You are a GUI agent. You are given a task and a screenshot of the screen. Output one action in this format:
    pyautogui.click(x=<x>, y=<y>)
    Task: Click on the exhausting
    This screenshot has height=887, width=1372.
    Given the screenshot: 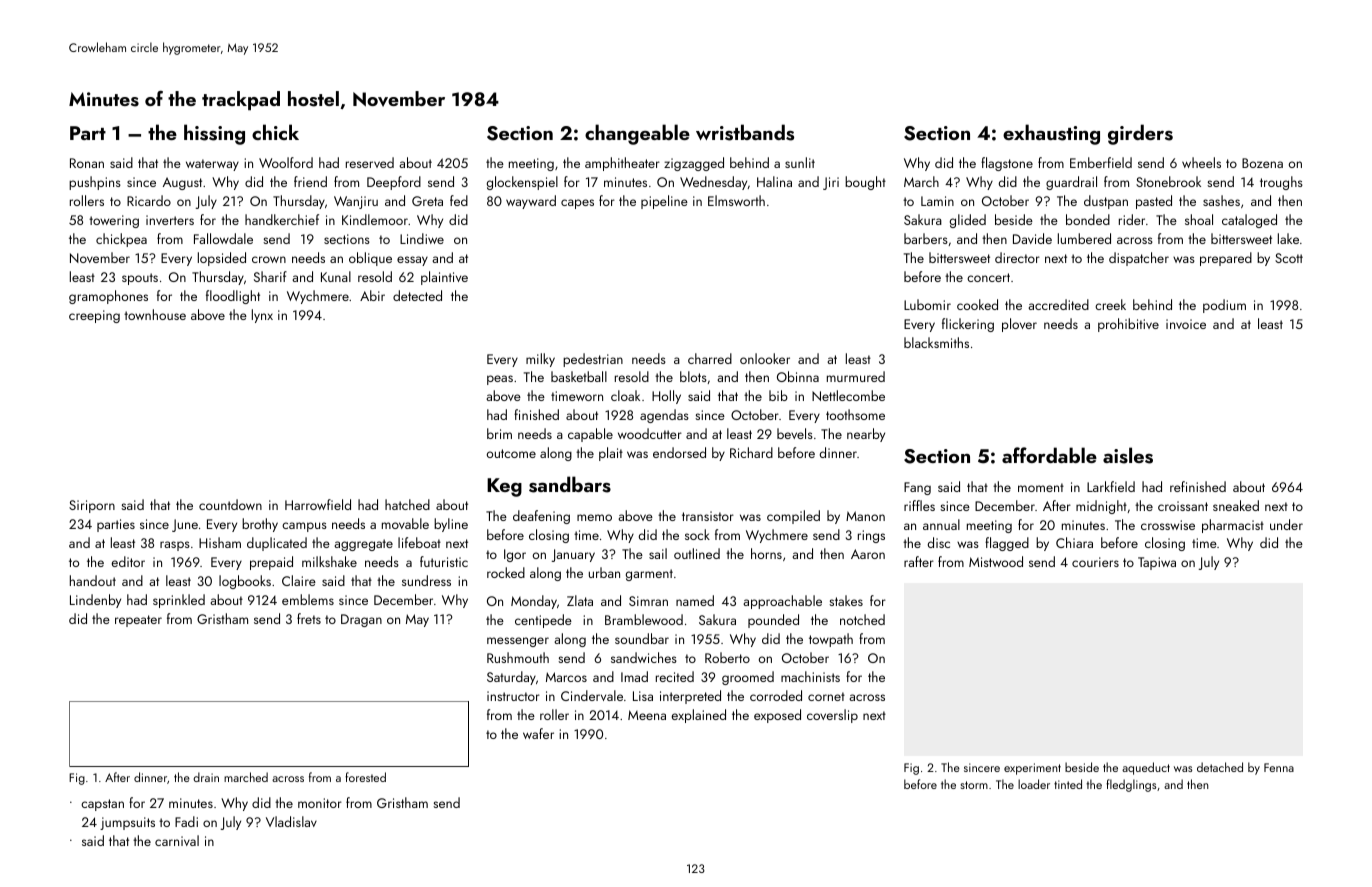 What is the action you would take?
    pyautogui.click(x=1051, y=134)
